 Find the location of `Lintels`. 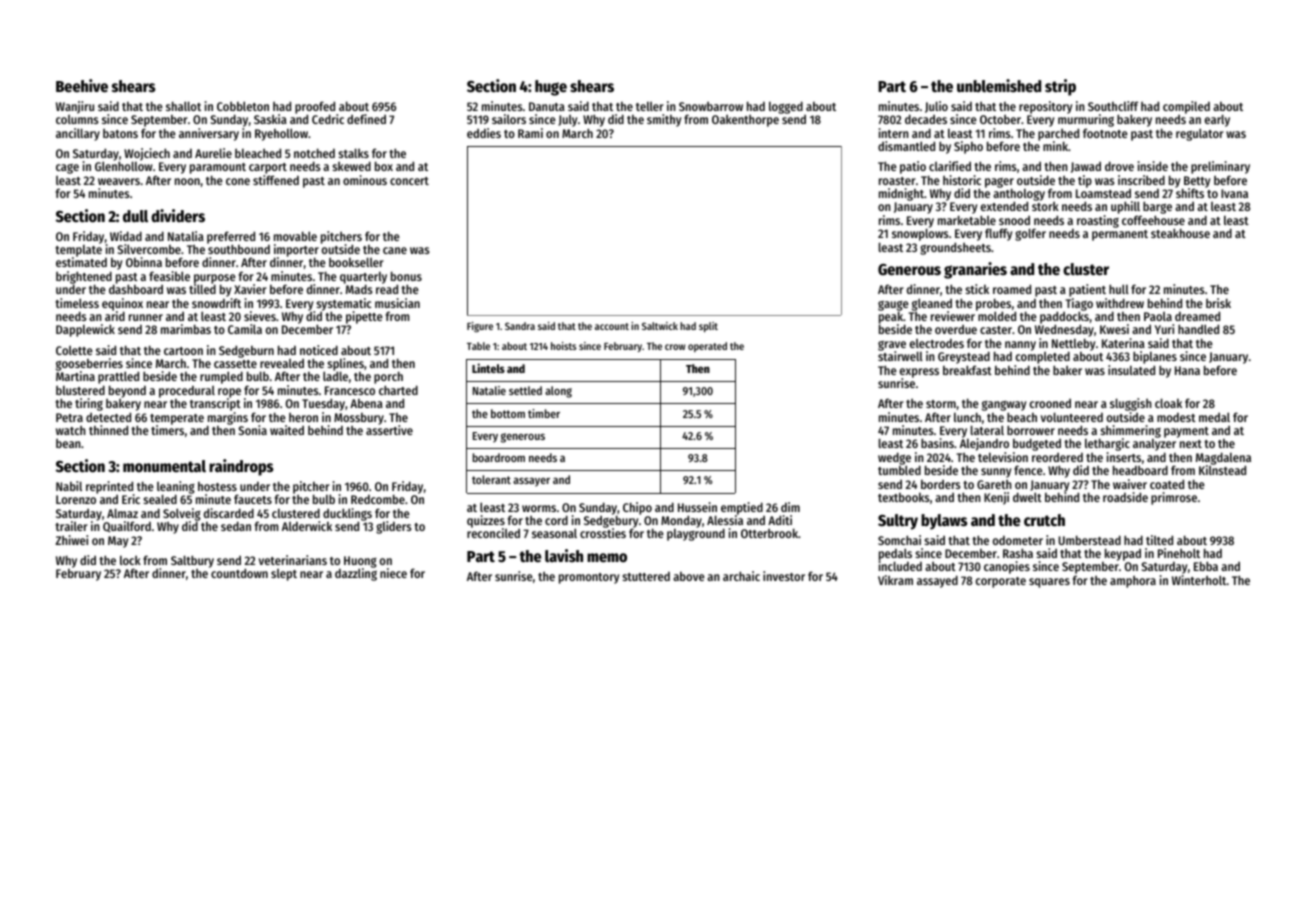

Lintels is located at coordinates (488, 368).
